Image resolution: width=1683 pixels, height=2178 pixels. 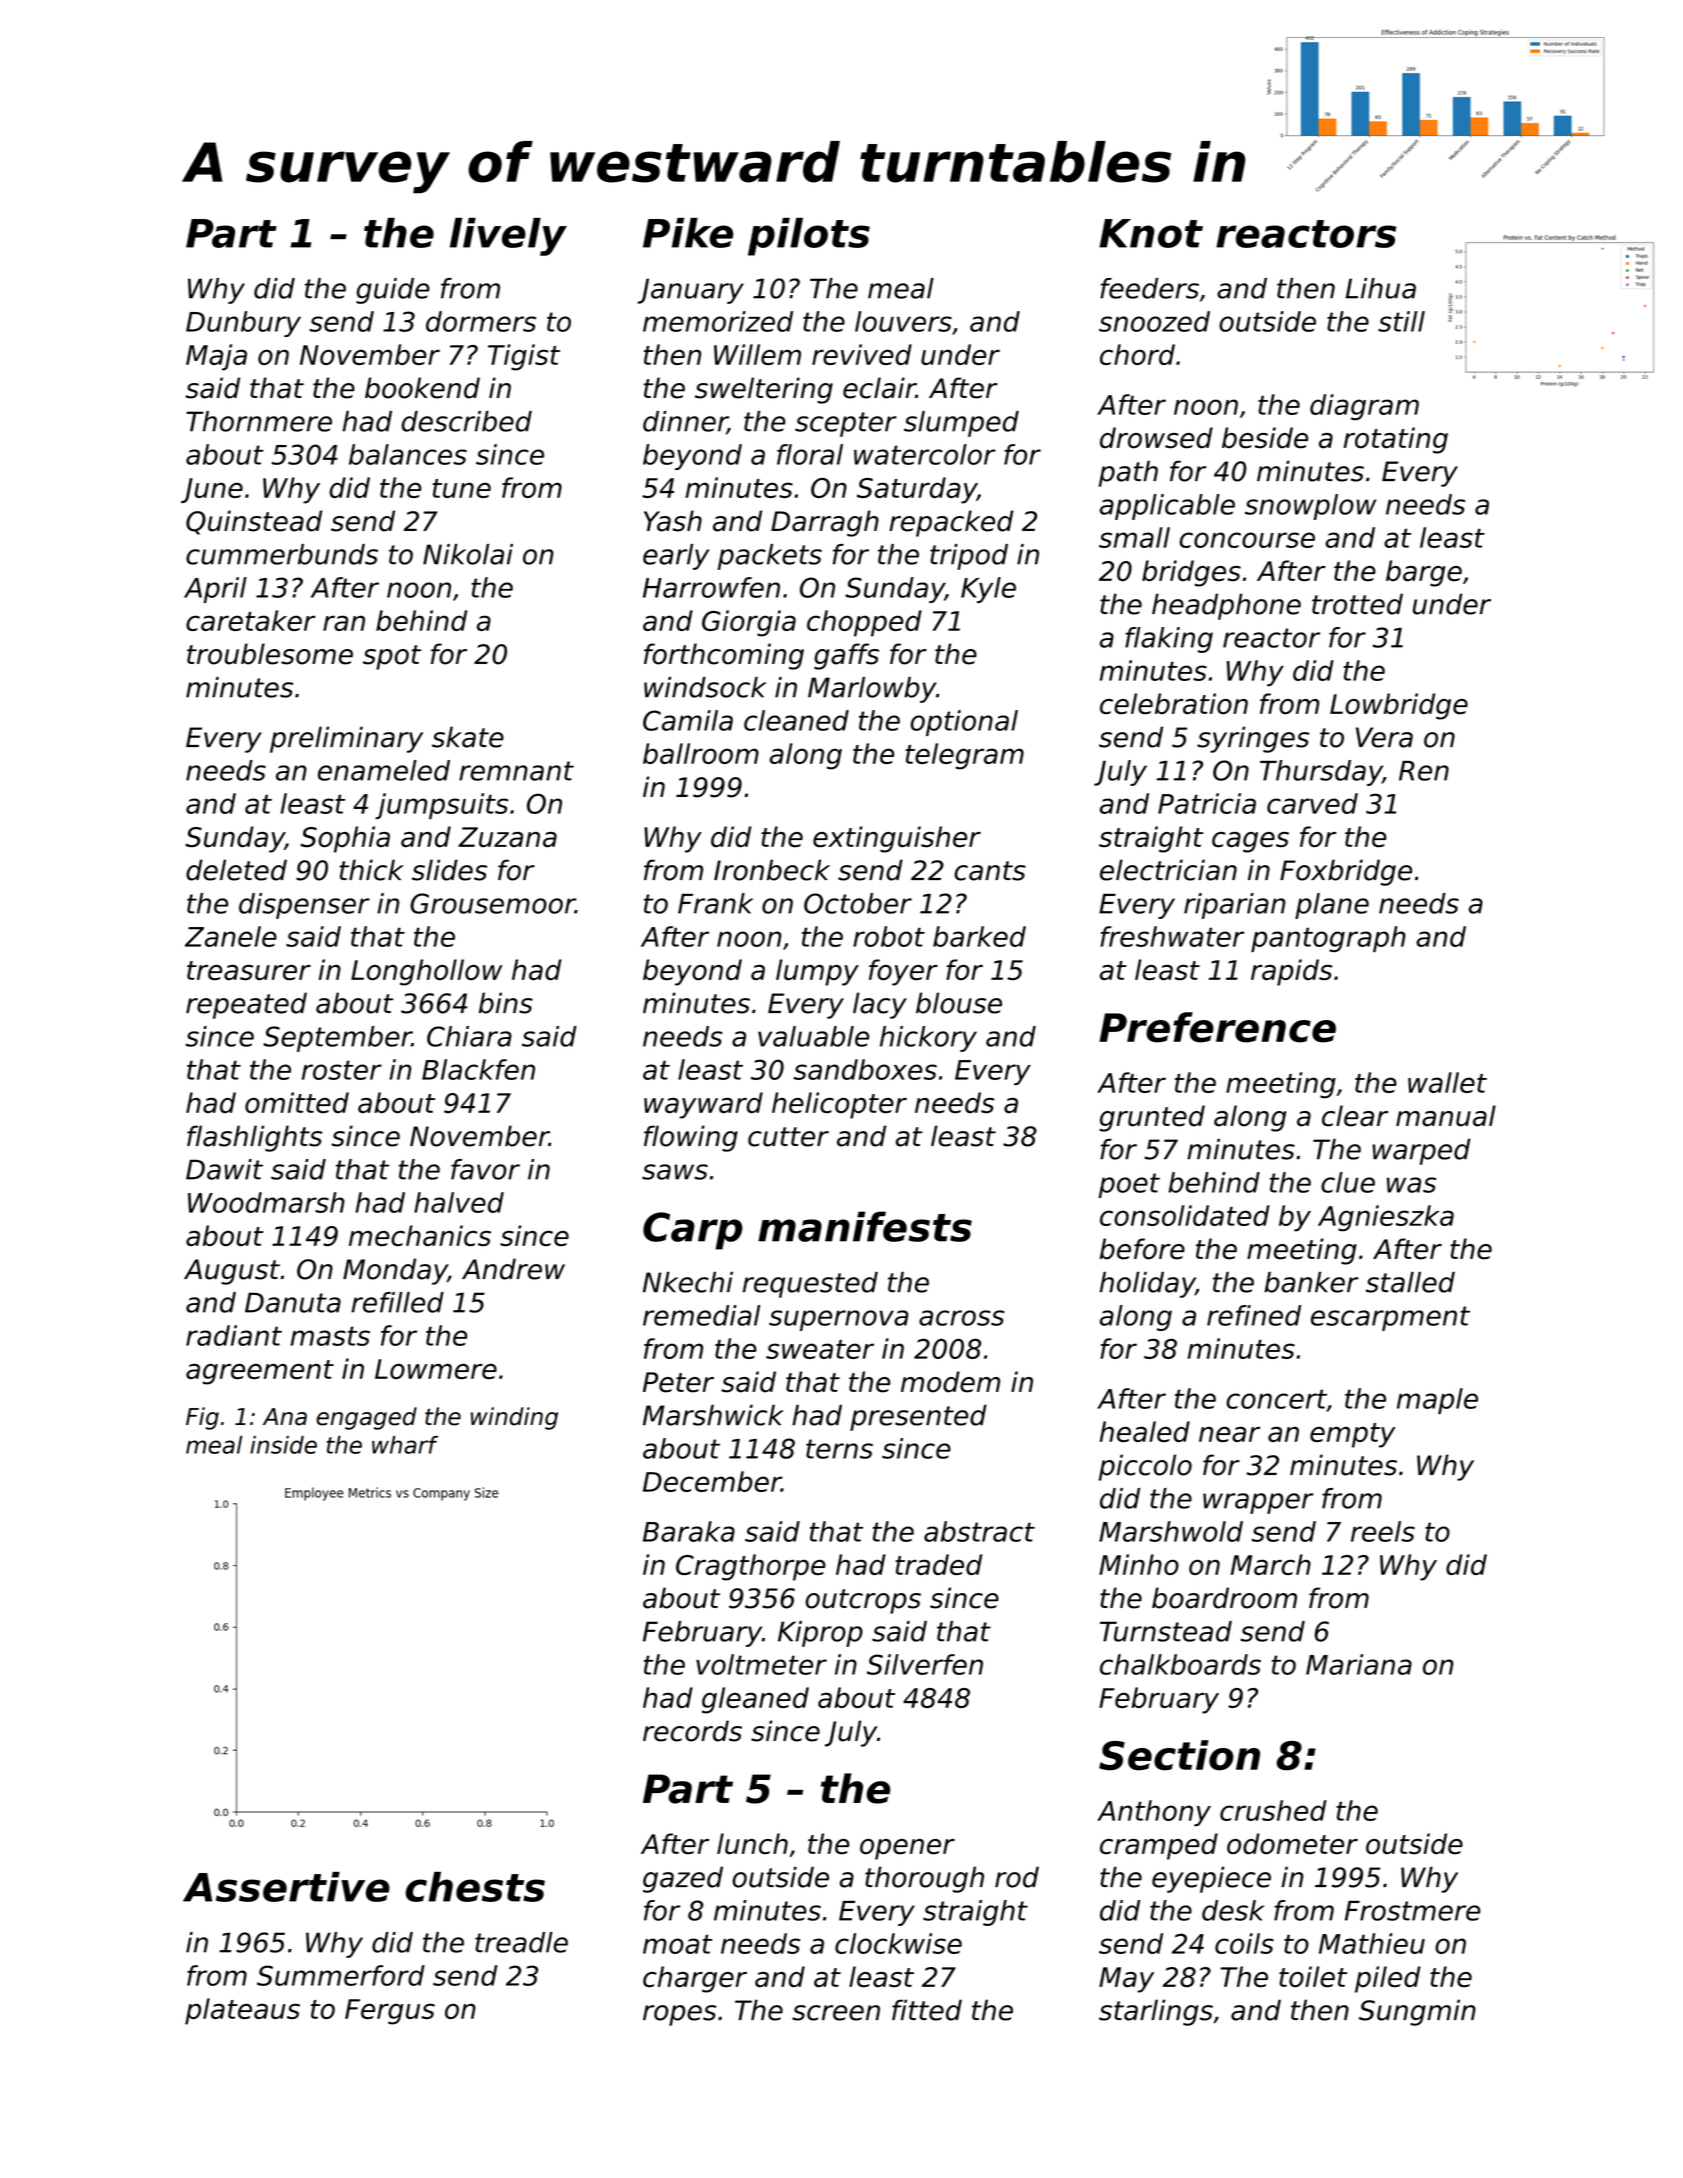 I want to click on chests, so click(x=475, y=1887).
